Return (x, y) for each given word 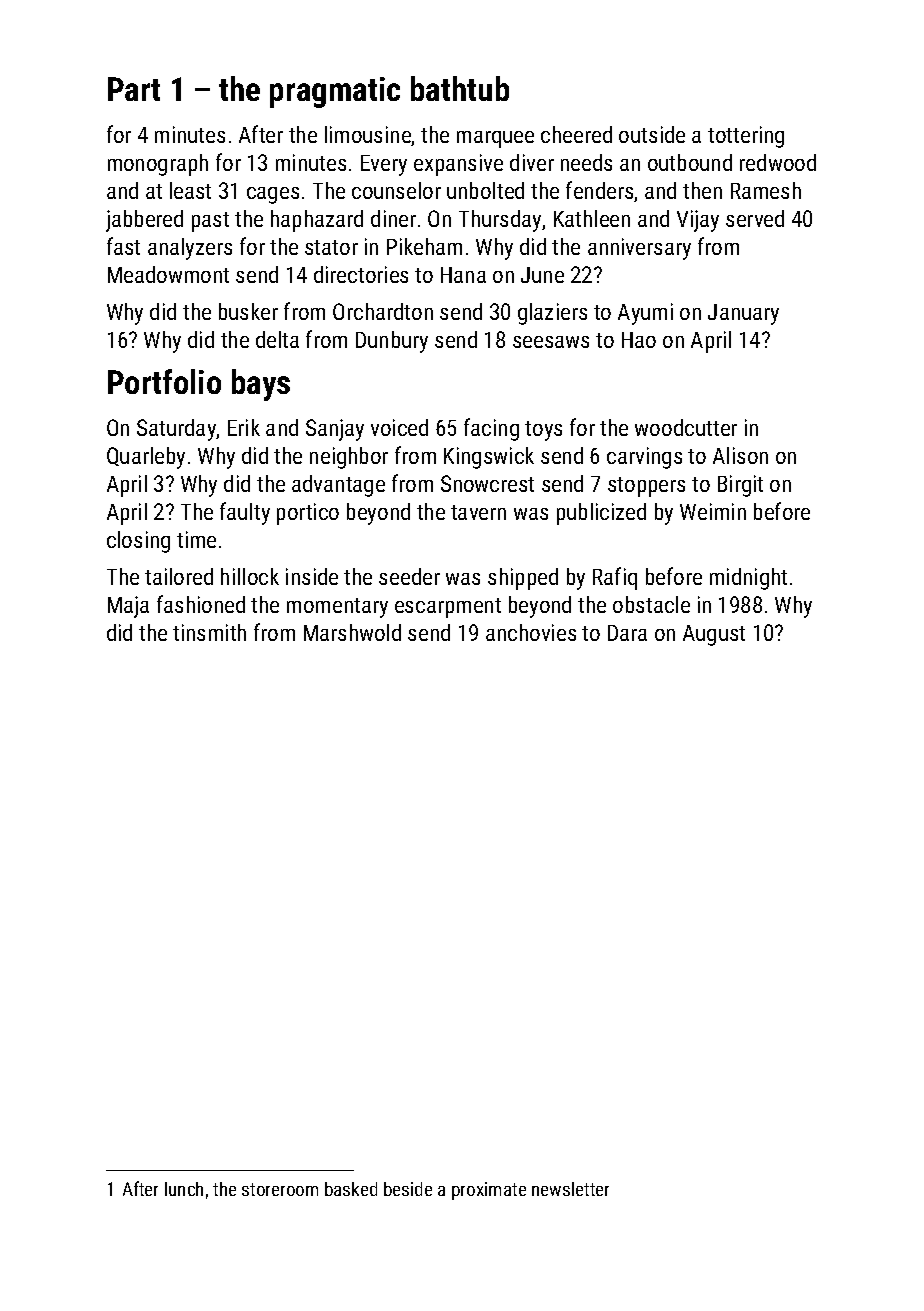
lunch (184, 1189)
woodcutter (686, 427)
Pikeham (424, 246)
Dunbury (392, 342)
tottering (746, 137)
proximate (489, 1191)
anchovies (531, 632)
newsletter (570, 1189)
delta (277, 339)
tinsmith (209, 632)
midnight (748, 579)
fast (123, 246)
